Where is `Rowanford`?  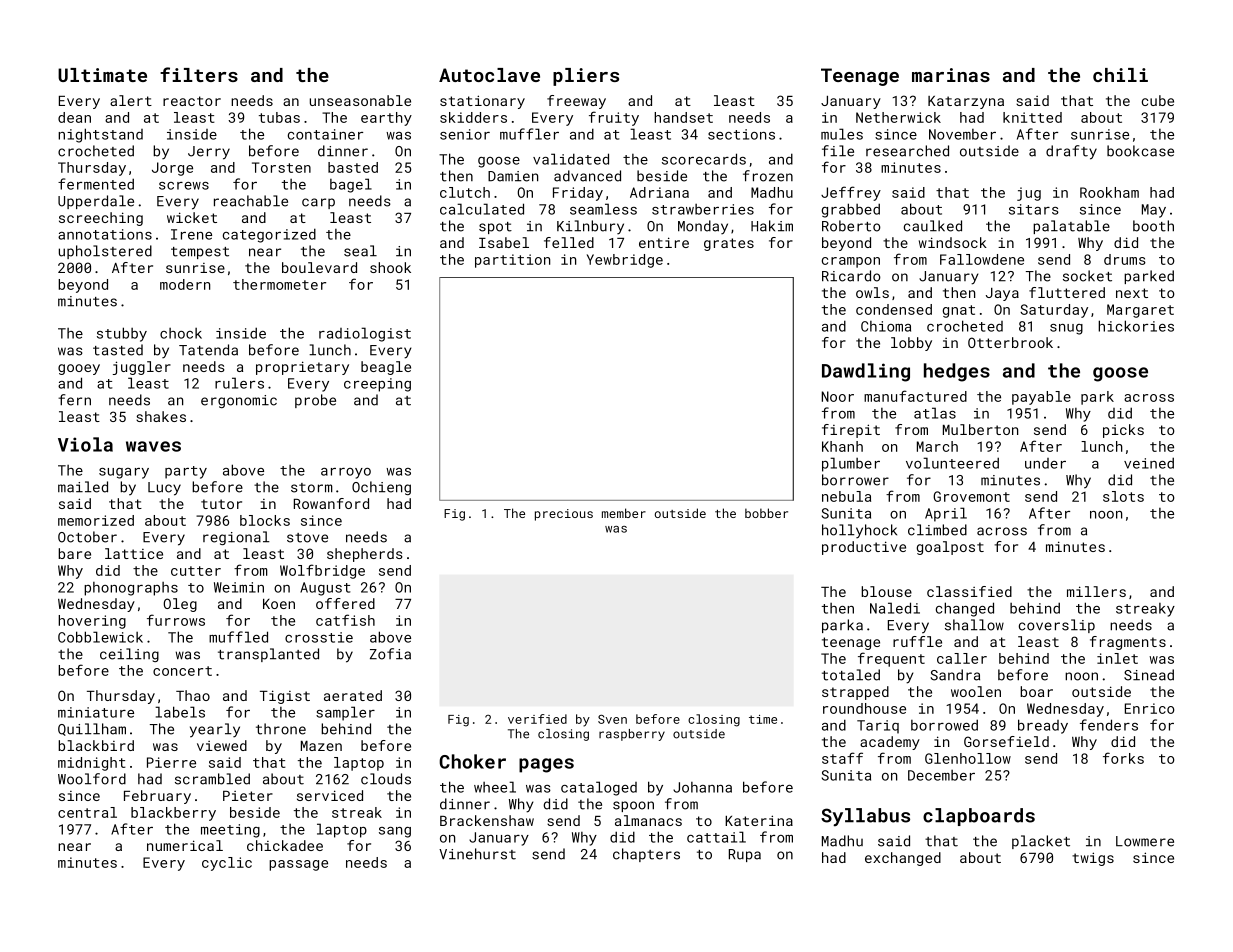
Rowanford is located at coordinates (331, 503).
